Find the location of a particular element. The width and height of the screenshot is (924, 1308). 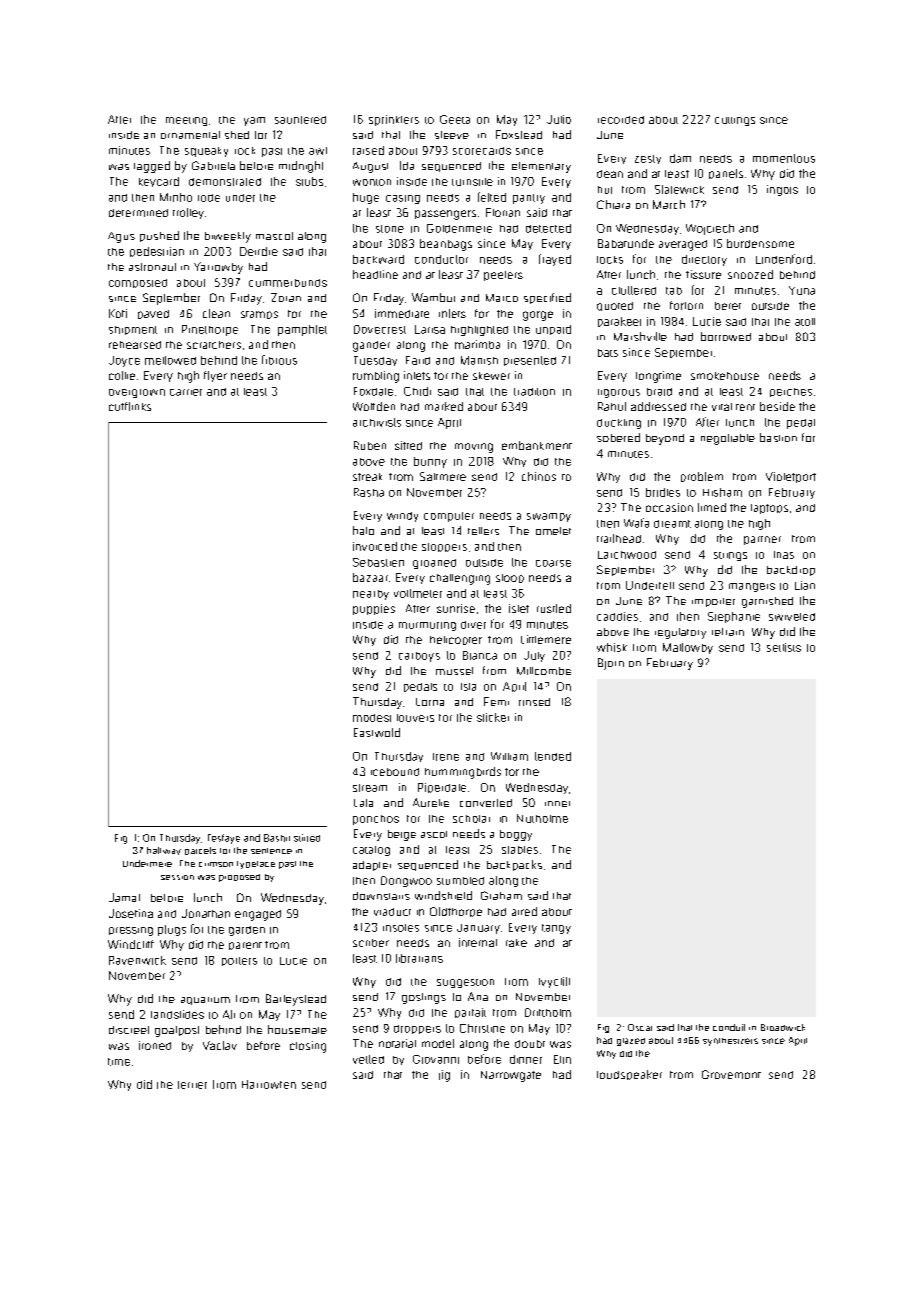

cufflinks is located at coordinates (130, 406).
